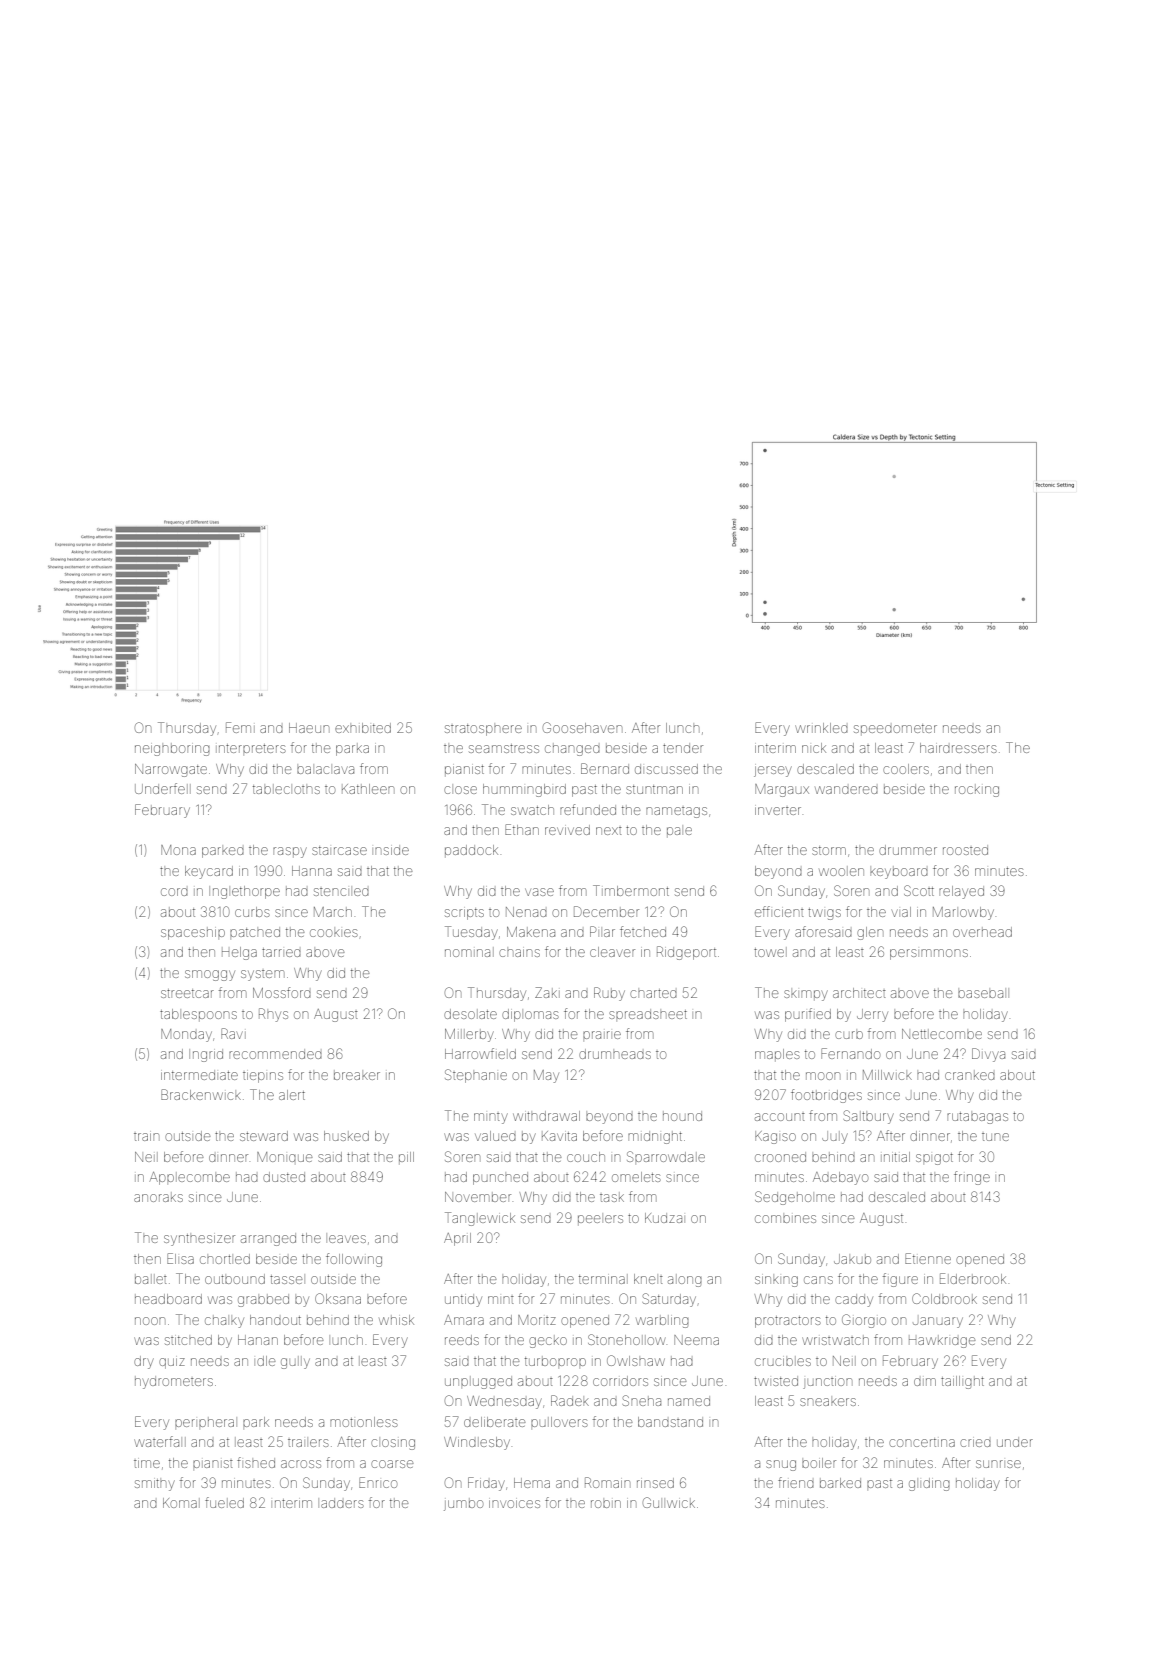  What do you see at coordinates (263, 1077) in the document?
I see `tiepins` at bounding box center [263, 1077].
